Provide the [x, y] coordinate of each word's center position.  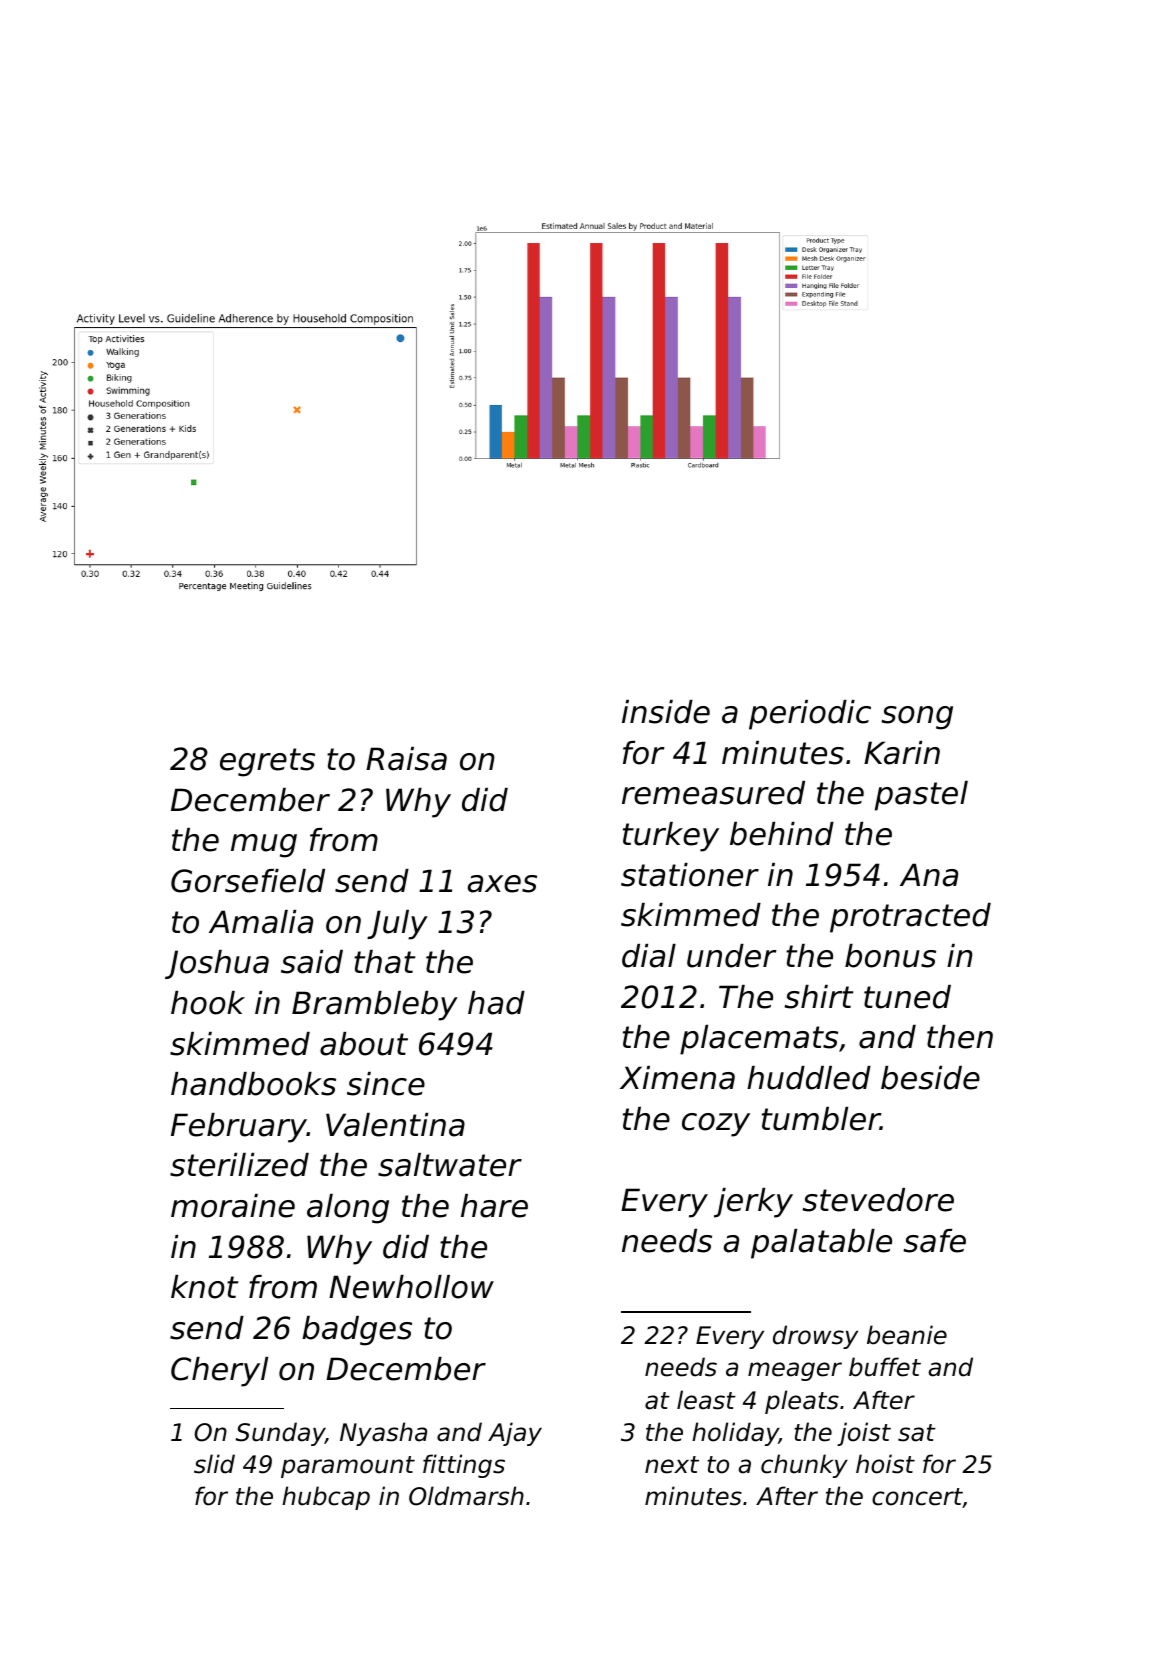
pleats [802, 1402]
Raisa [406, 759]
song [917, 718]
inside [666, 712]
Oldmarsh [466, 1496]
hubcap [326, 1498]
